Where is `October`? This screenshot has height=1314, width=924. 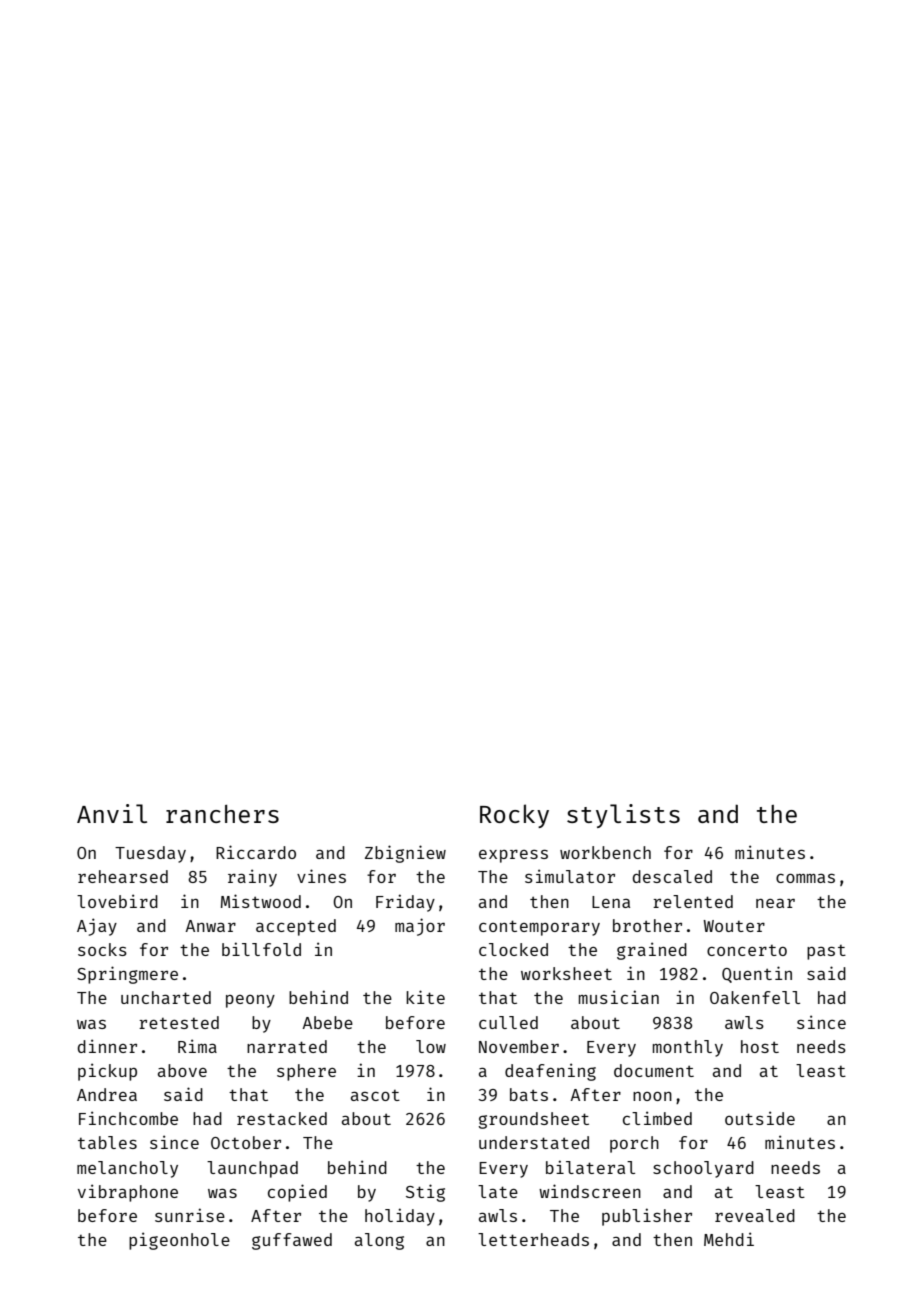
October is located at coordinates (246, 1142).
